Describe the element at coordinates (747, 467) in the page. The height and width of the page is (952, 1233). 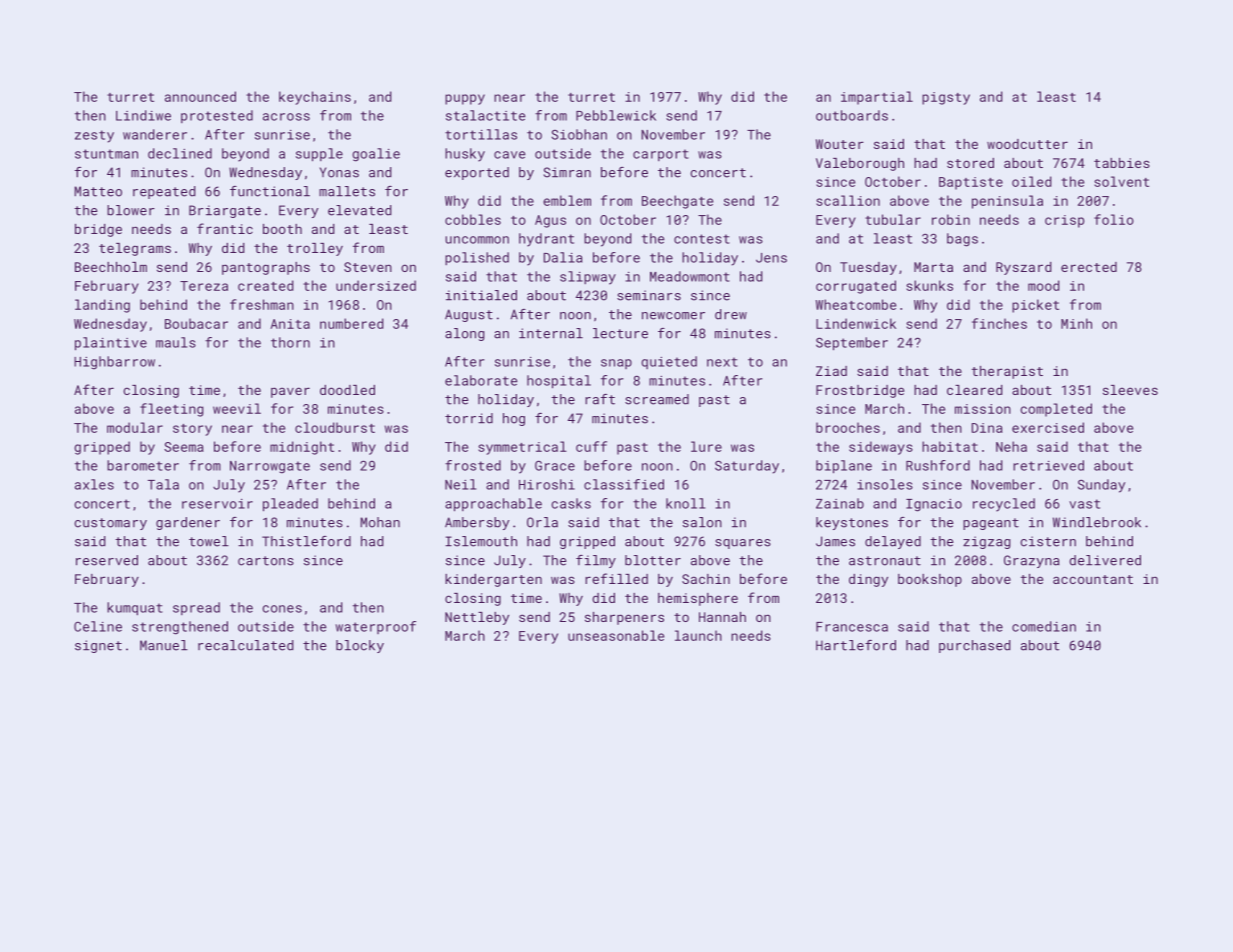
I see `Saturday` at that location.
